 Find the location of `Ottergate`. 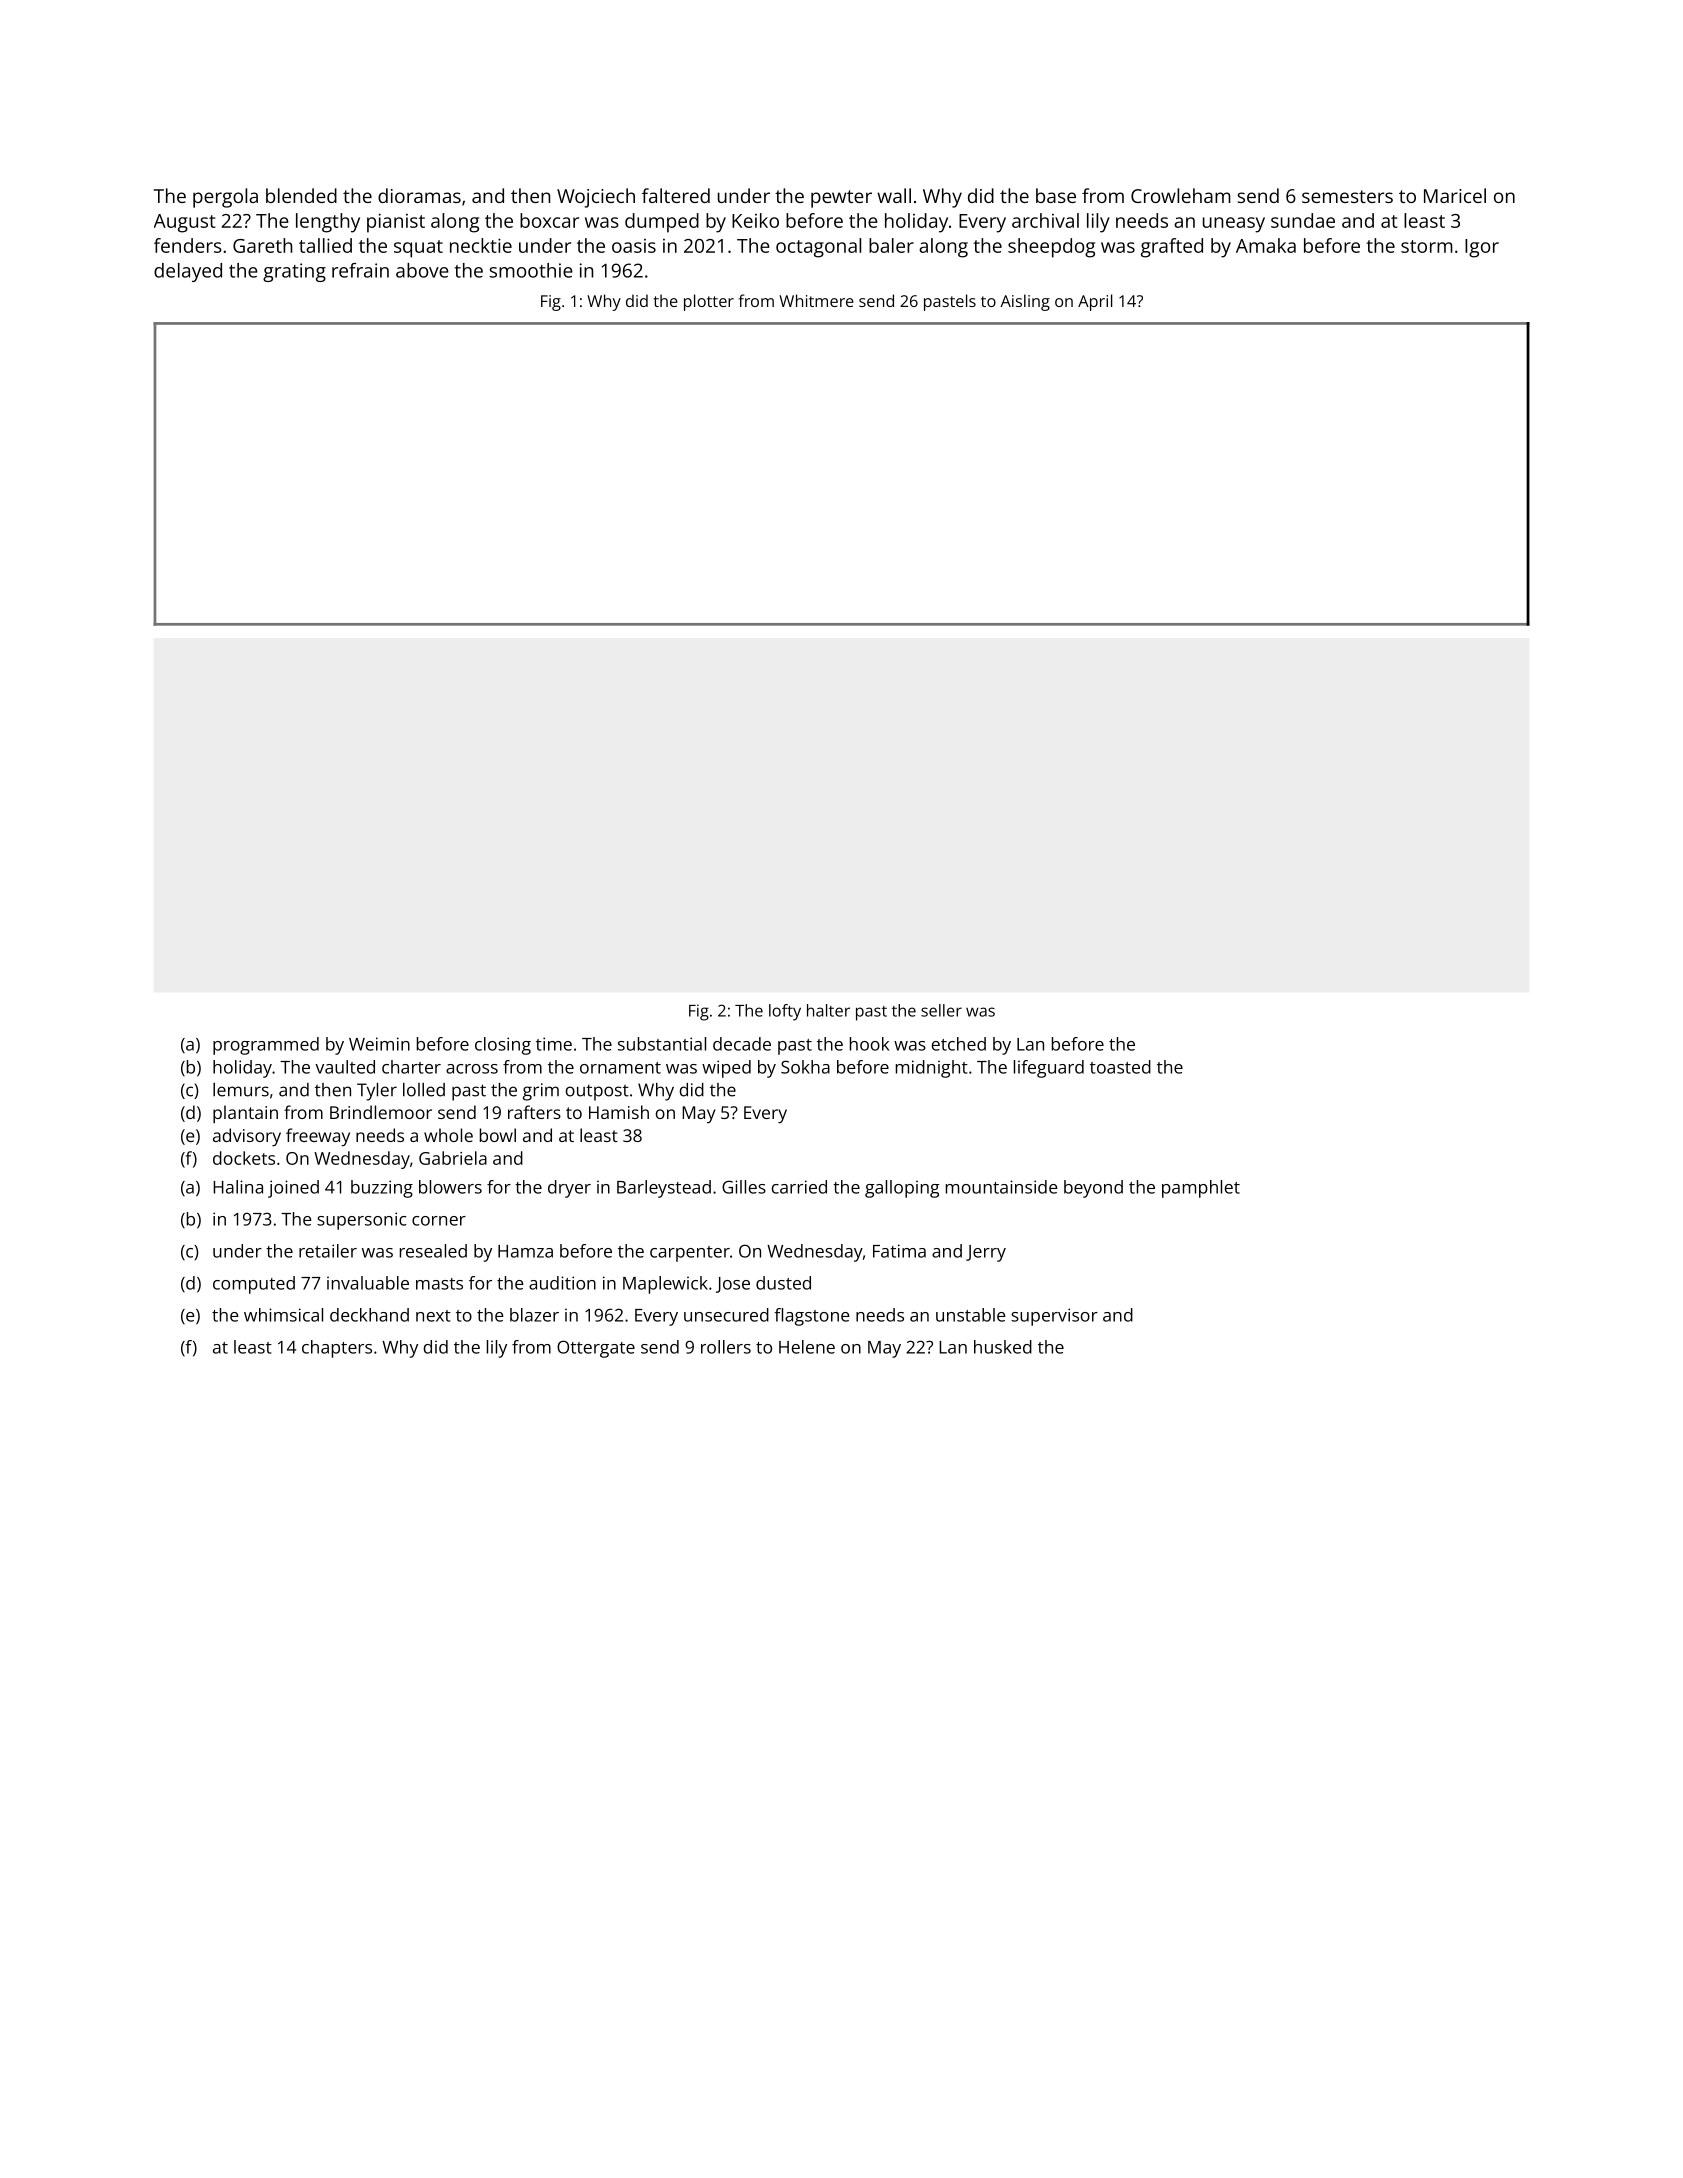

Ottergate is located at coordinates (596, 1349).
